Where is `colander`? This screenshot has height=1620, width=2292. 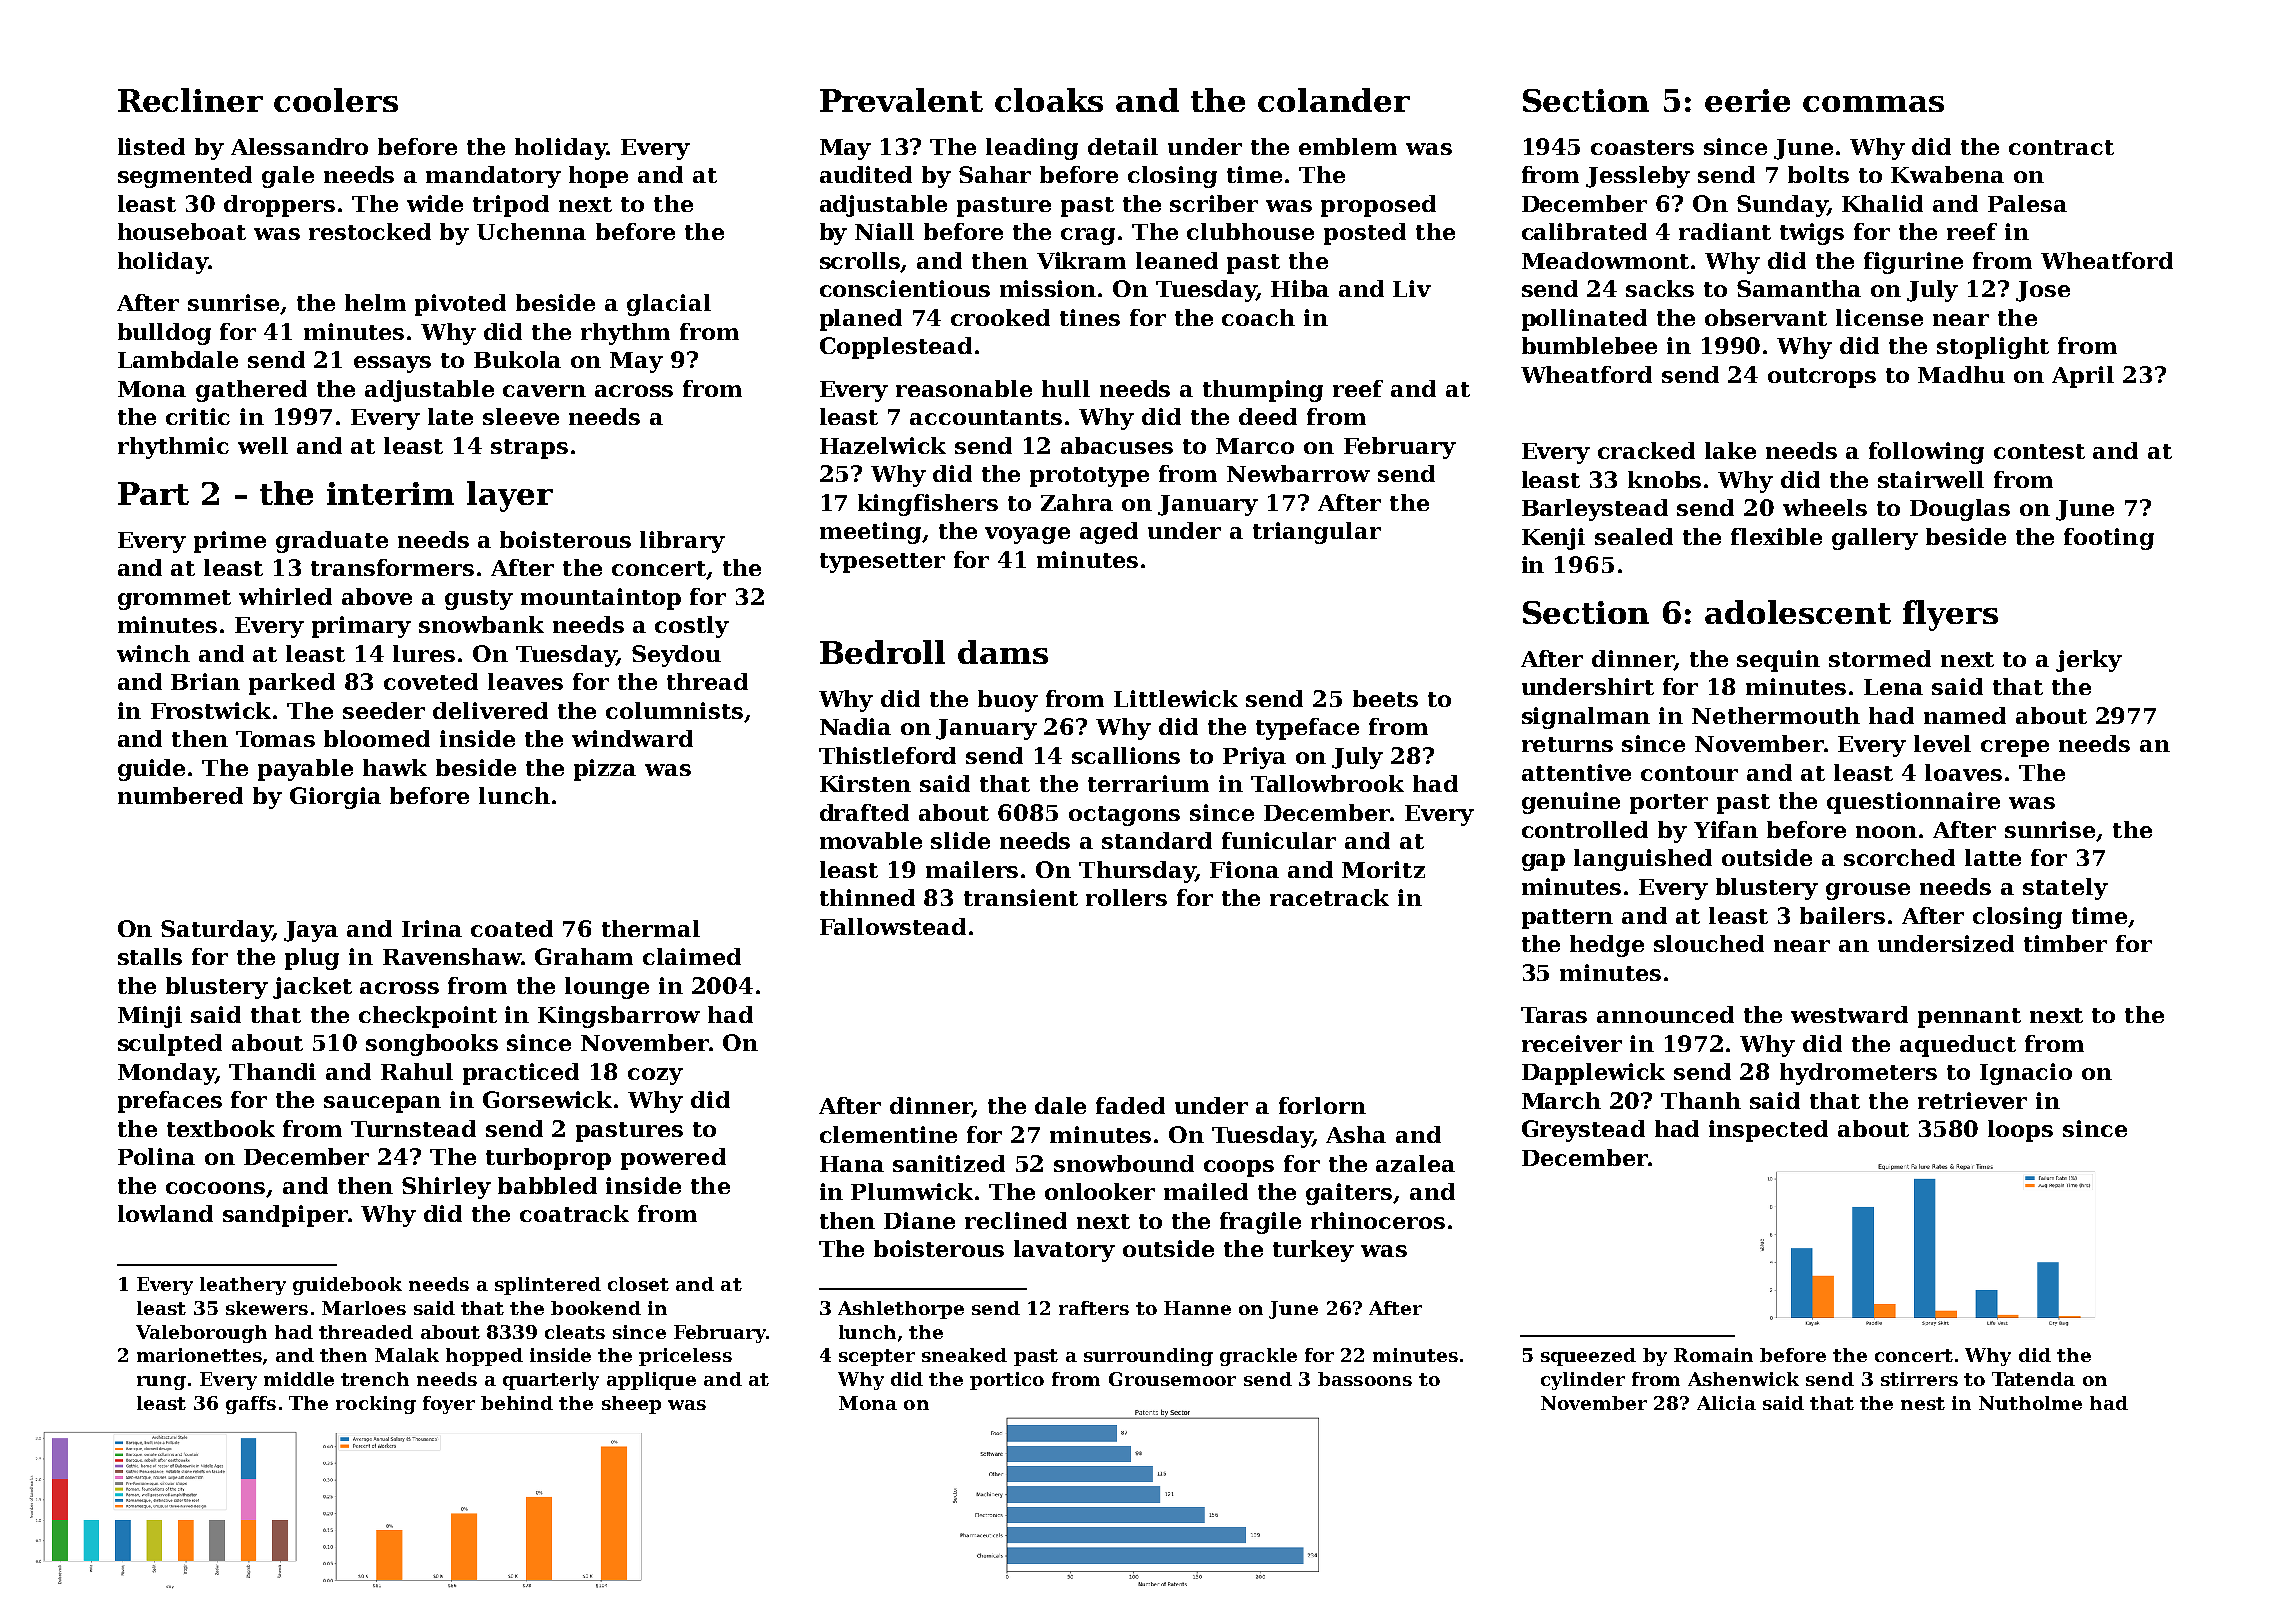
colander is located at coordinates (1334, 100).
